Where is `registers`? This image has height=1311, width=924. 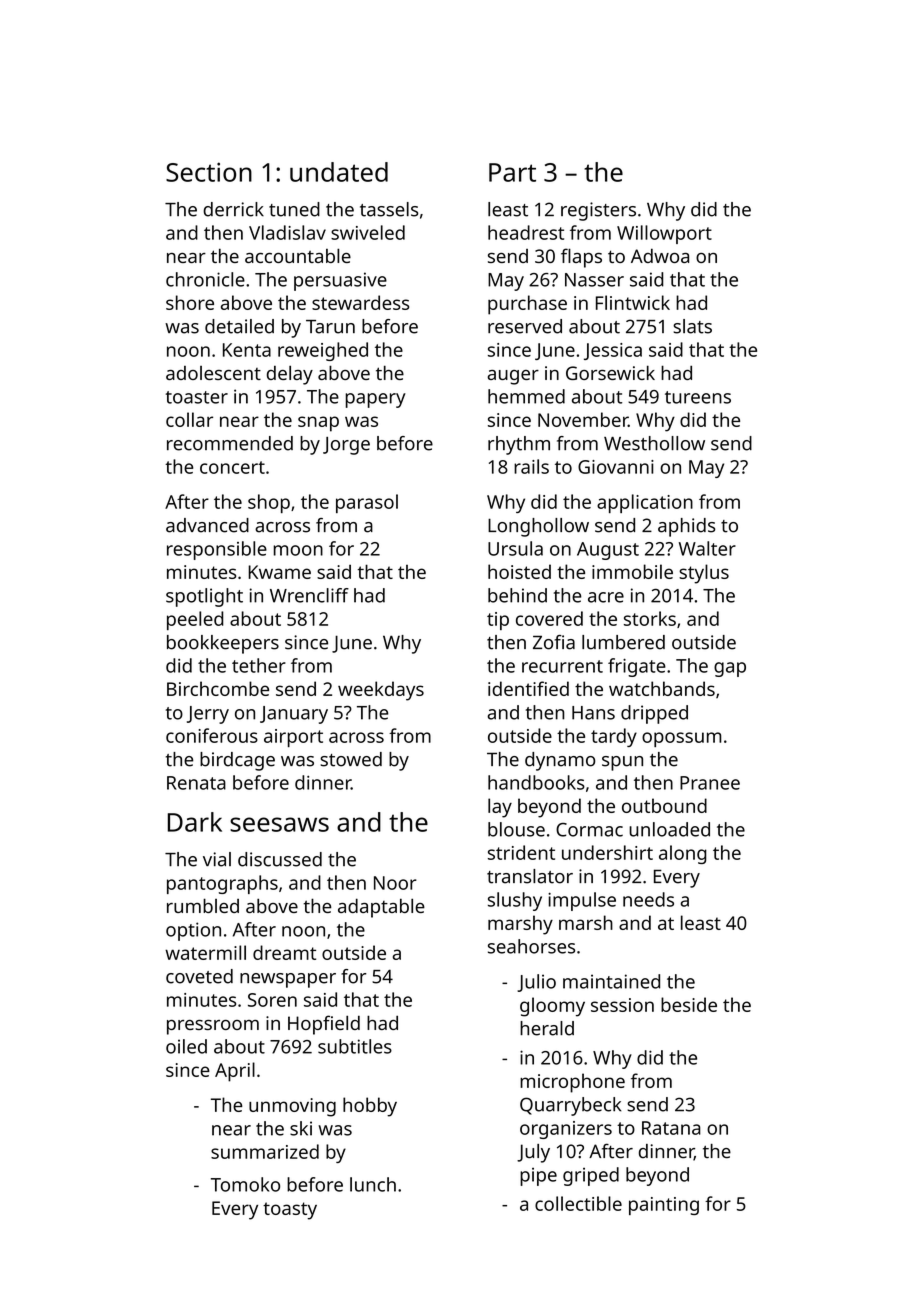
registers is located at coordinates (598, 211).
